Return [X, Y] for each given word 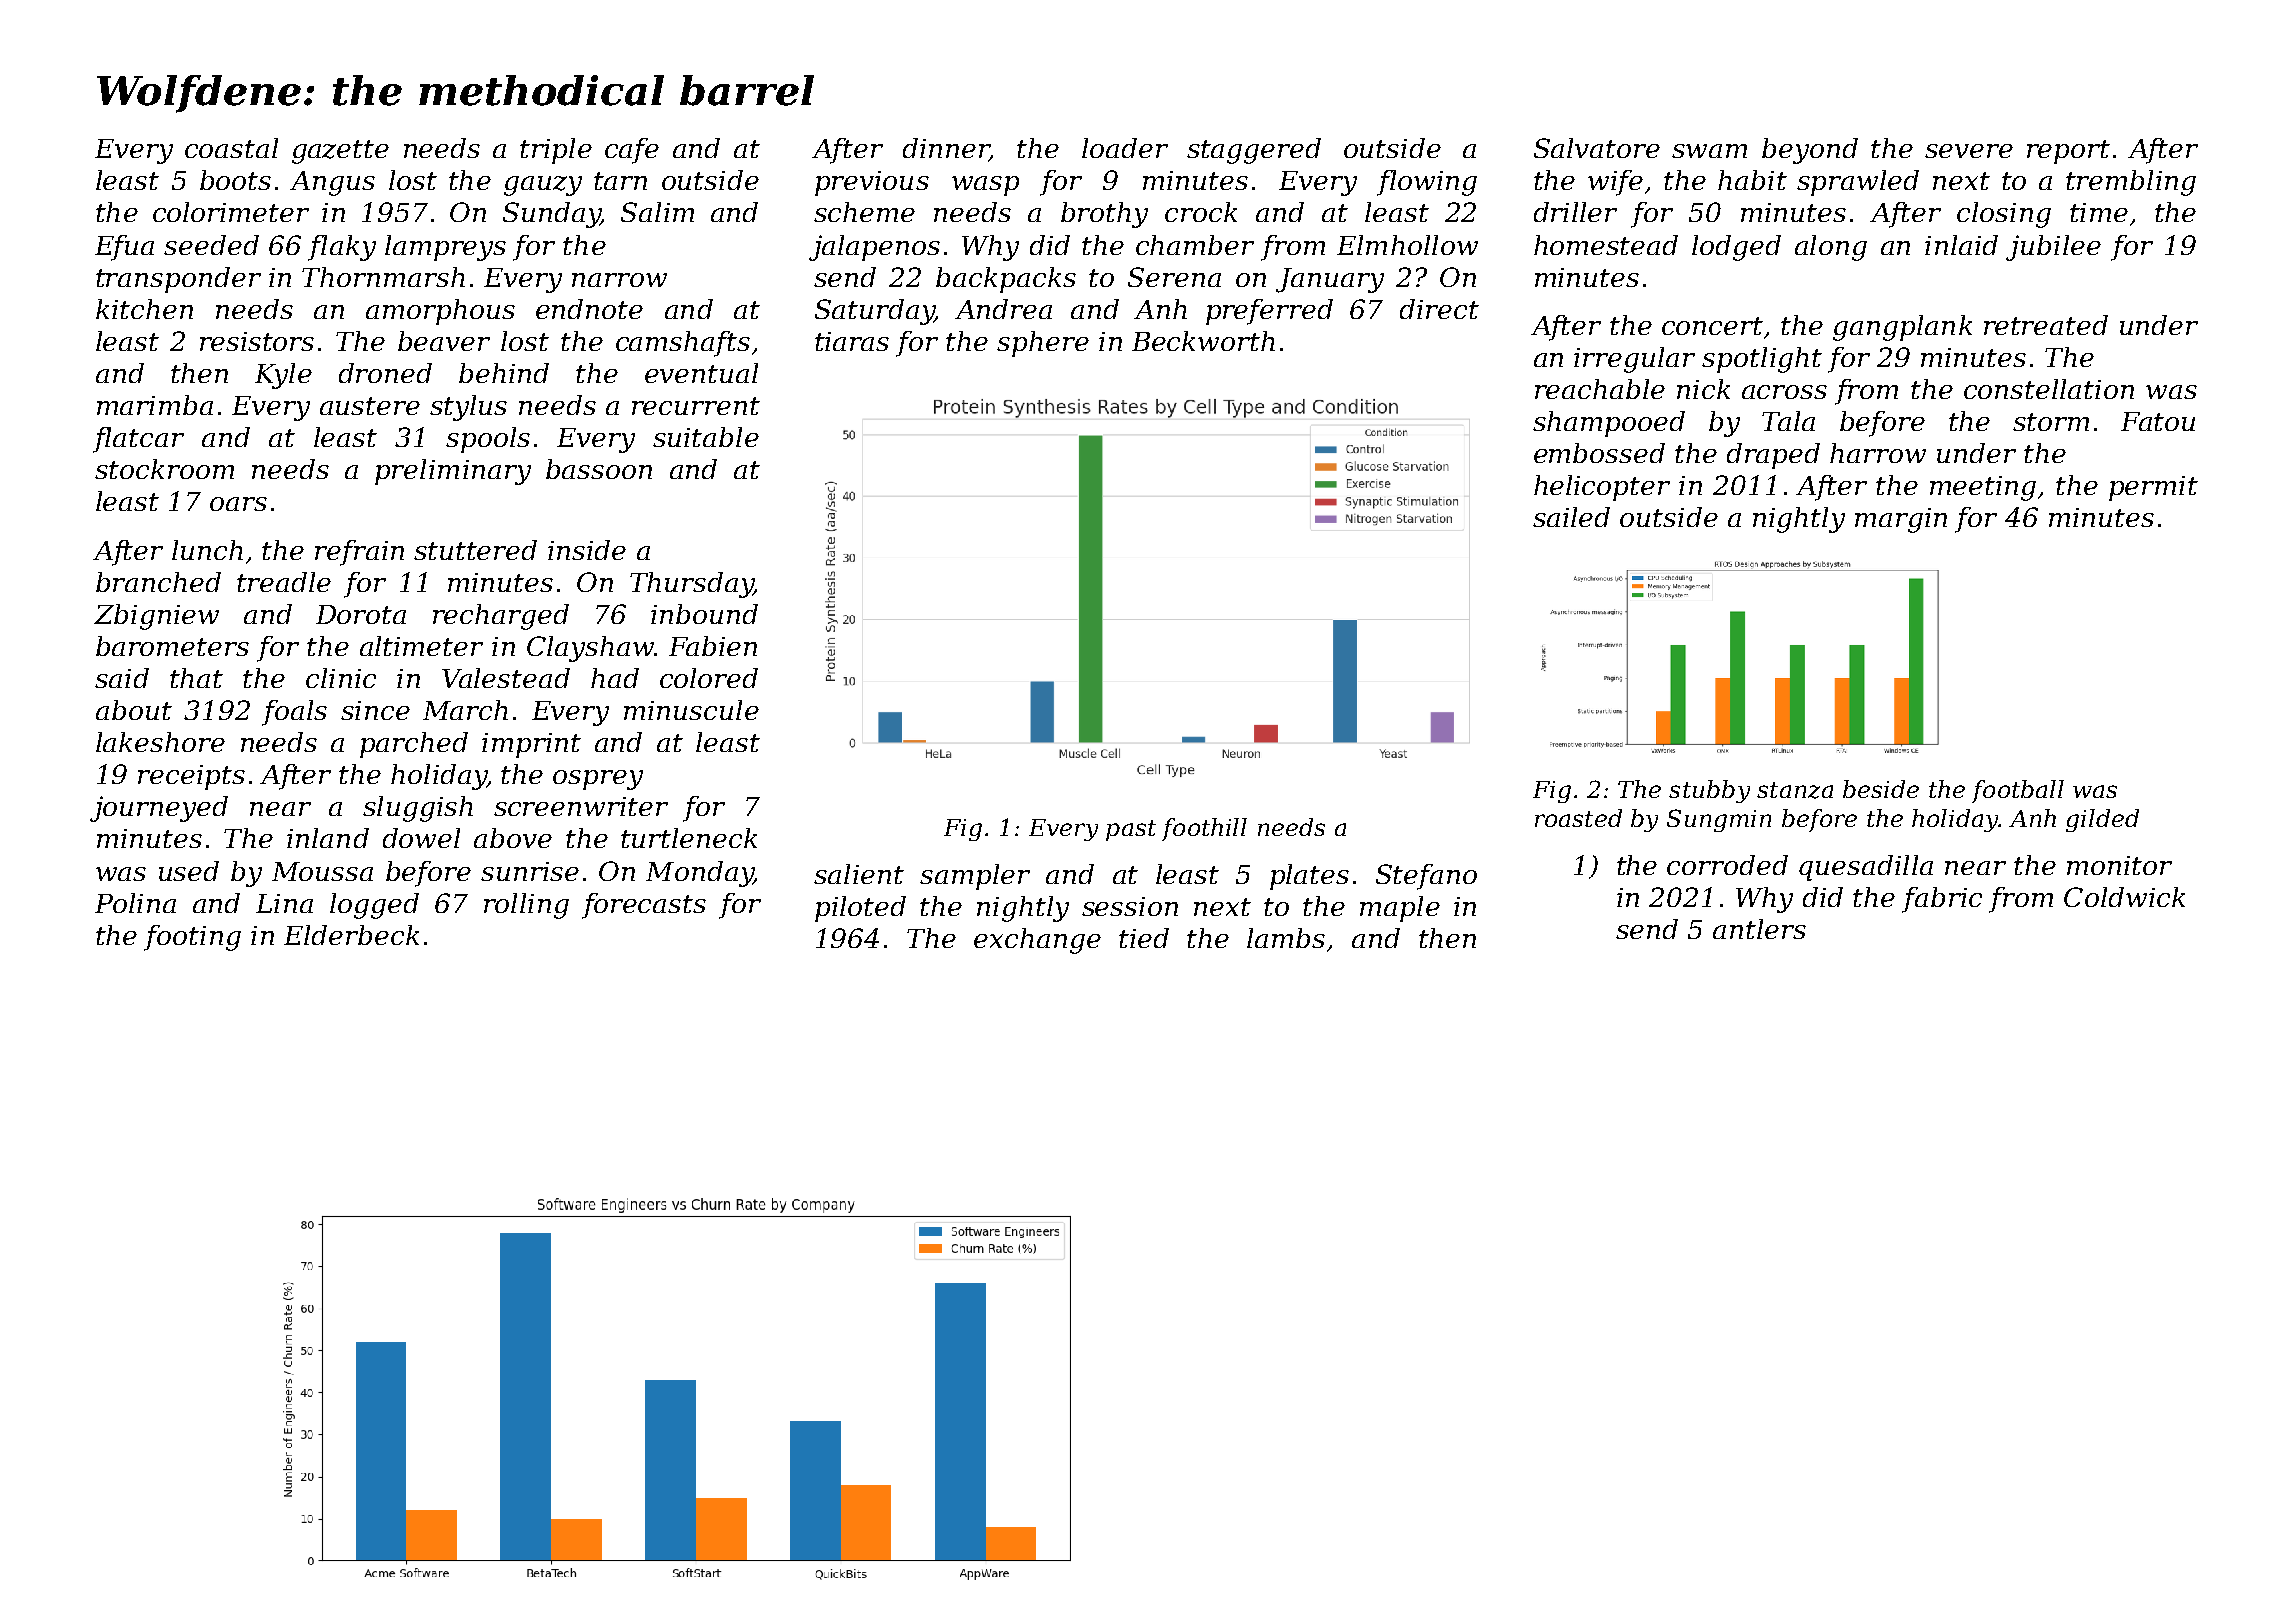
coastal [231, 148]
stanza [1795, 790]
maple [1400, 909]
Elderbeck [351, 935]
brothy [1104, 215]
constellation [2049, 389]
